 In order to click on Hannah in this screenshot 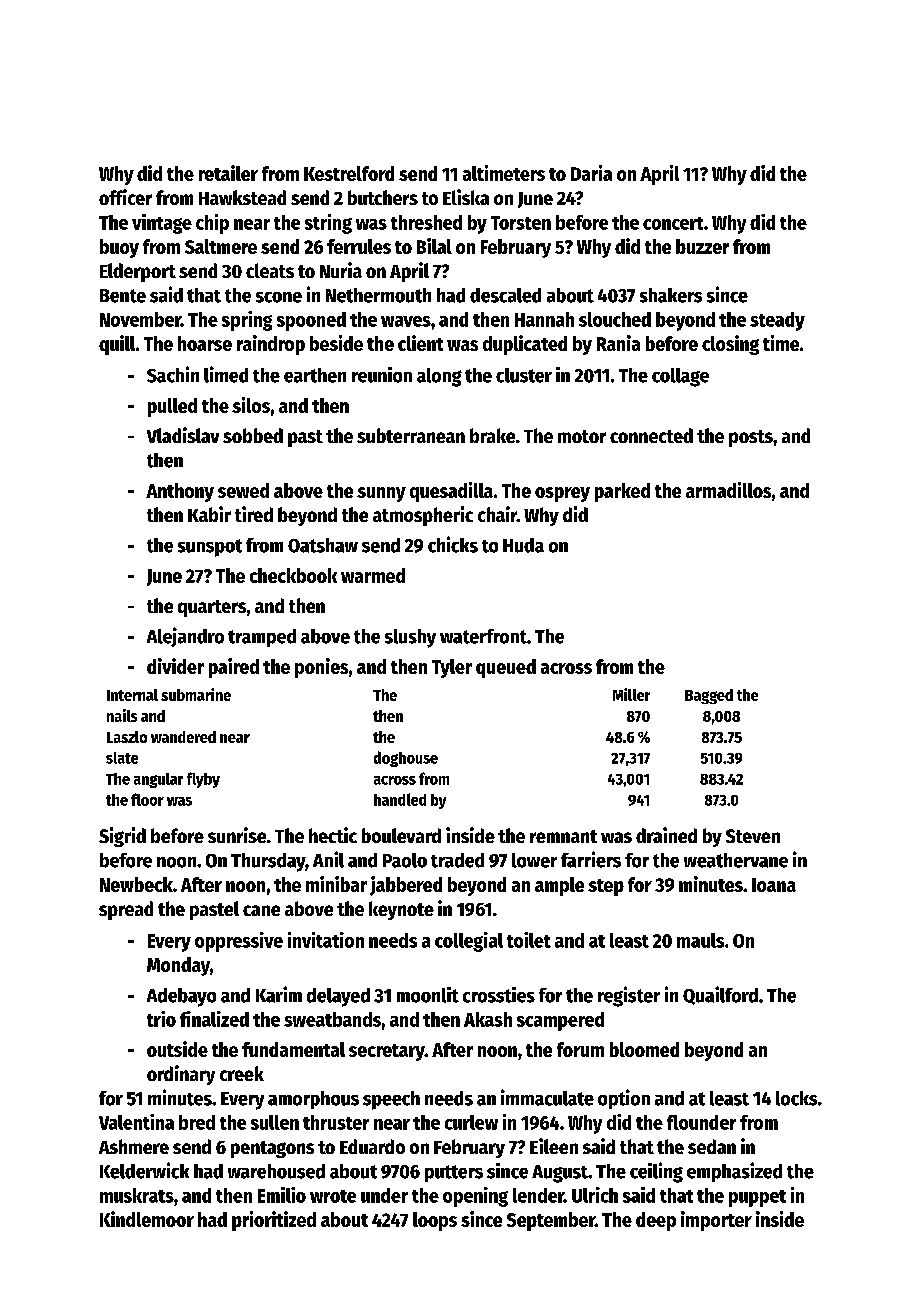, I will do `click(544, 319)`.
